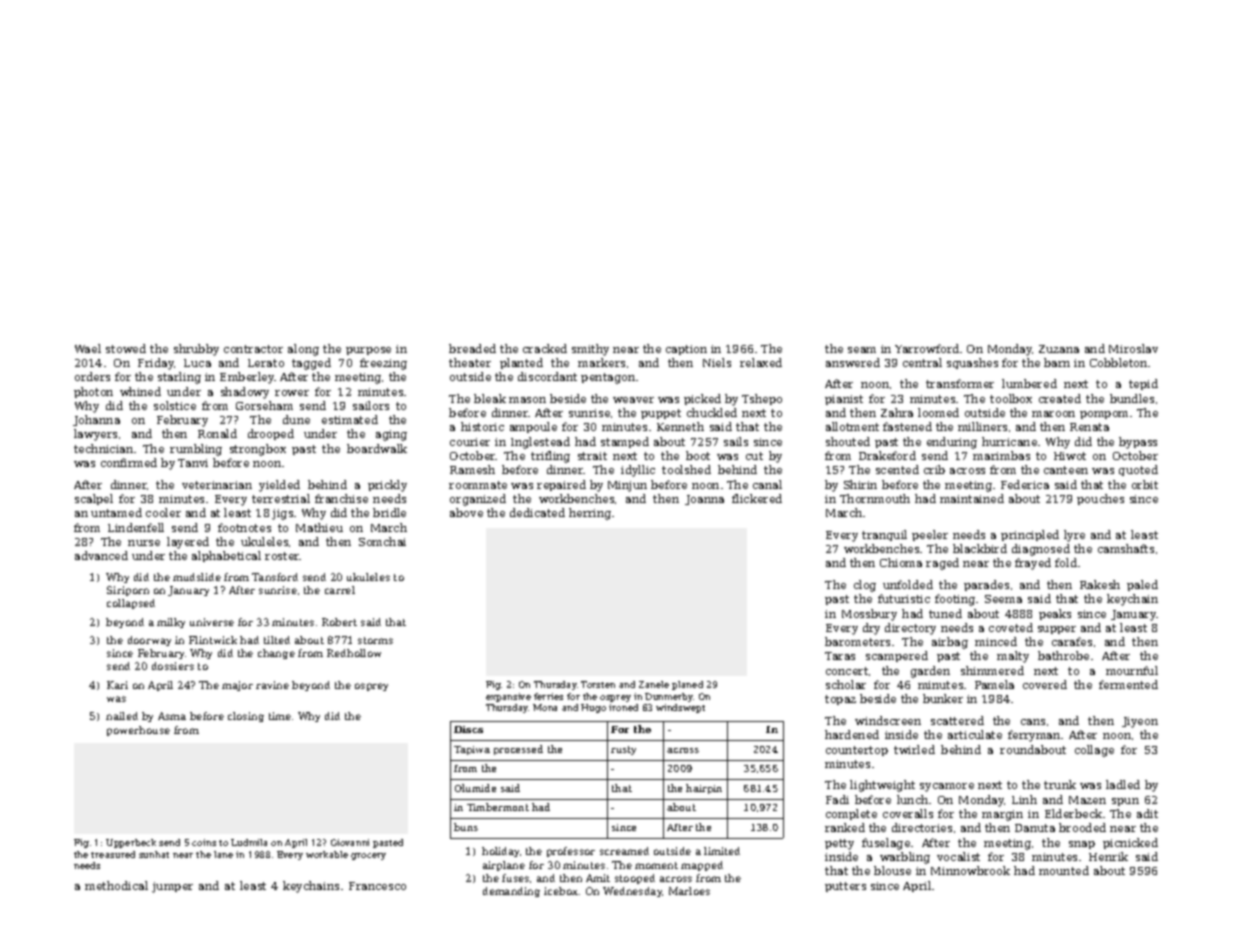 The width and height of the image is (1233, 952). Describe the element at coordinates (927, 348) in the image. I see `Yarrowford` at that location.
